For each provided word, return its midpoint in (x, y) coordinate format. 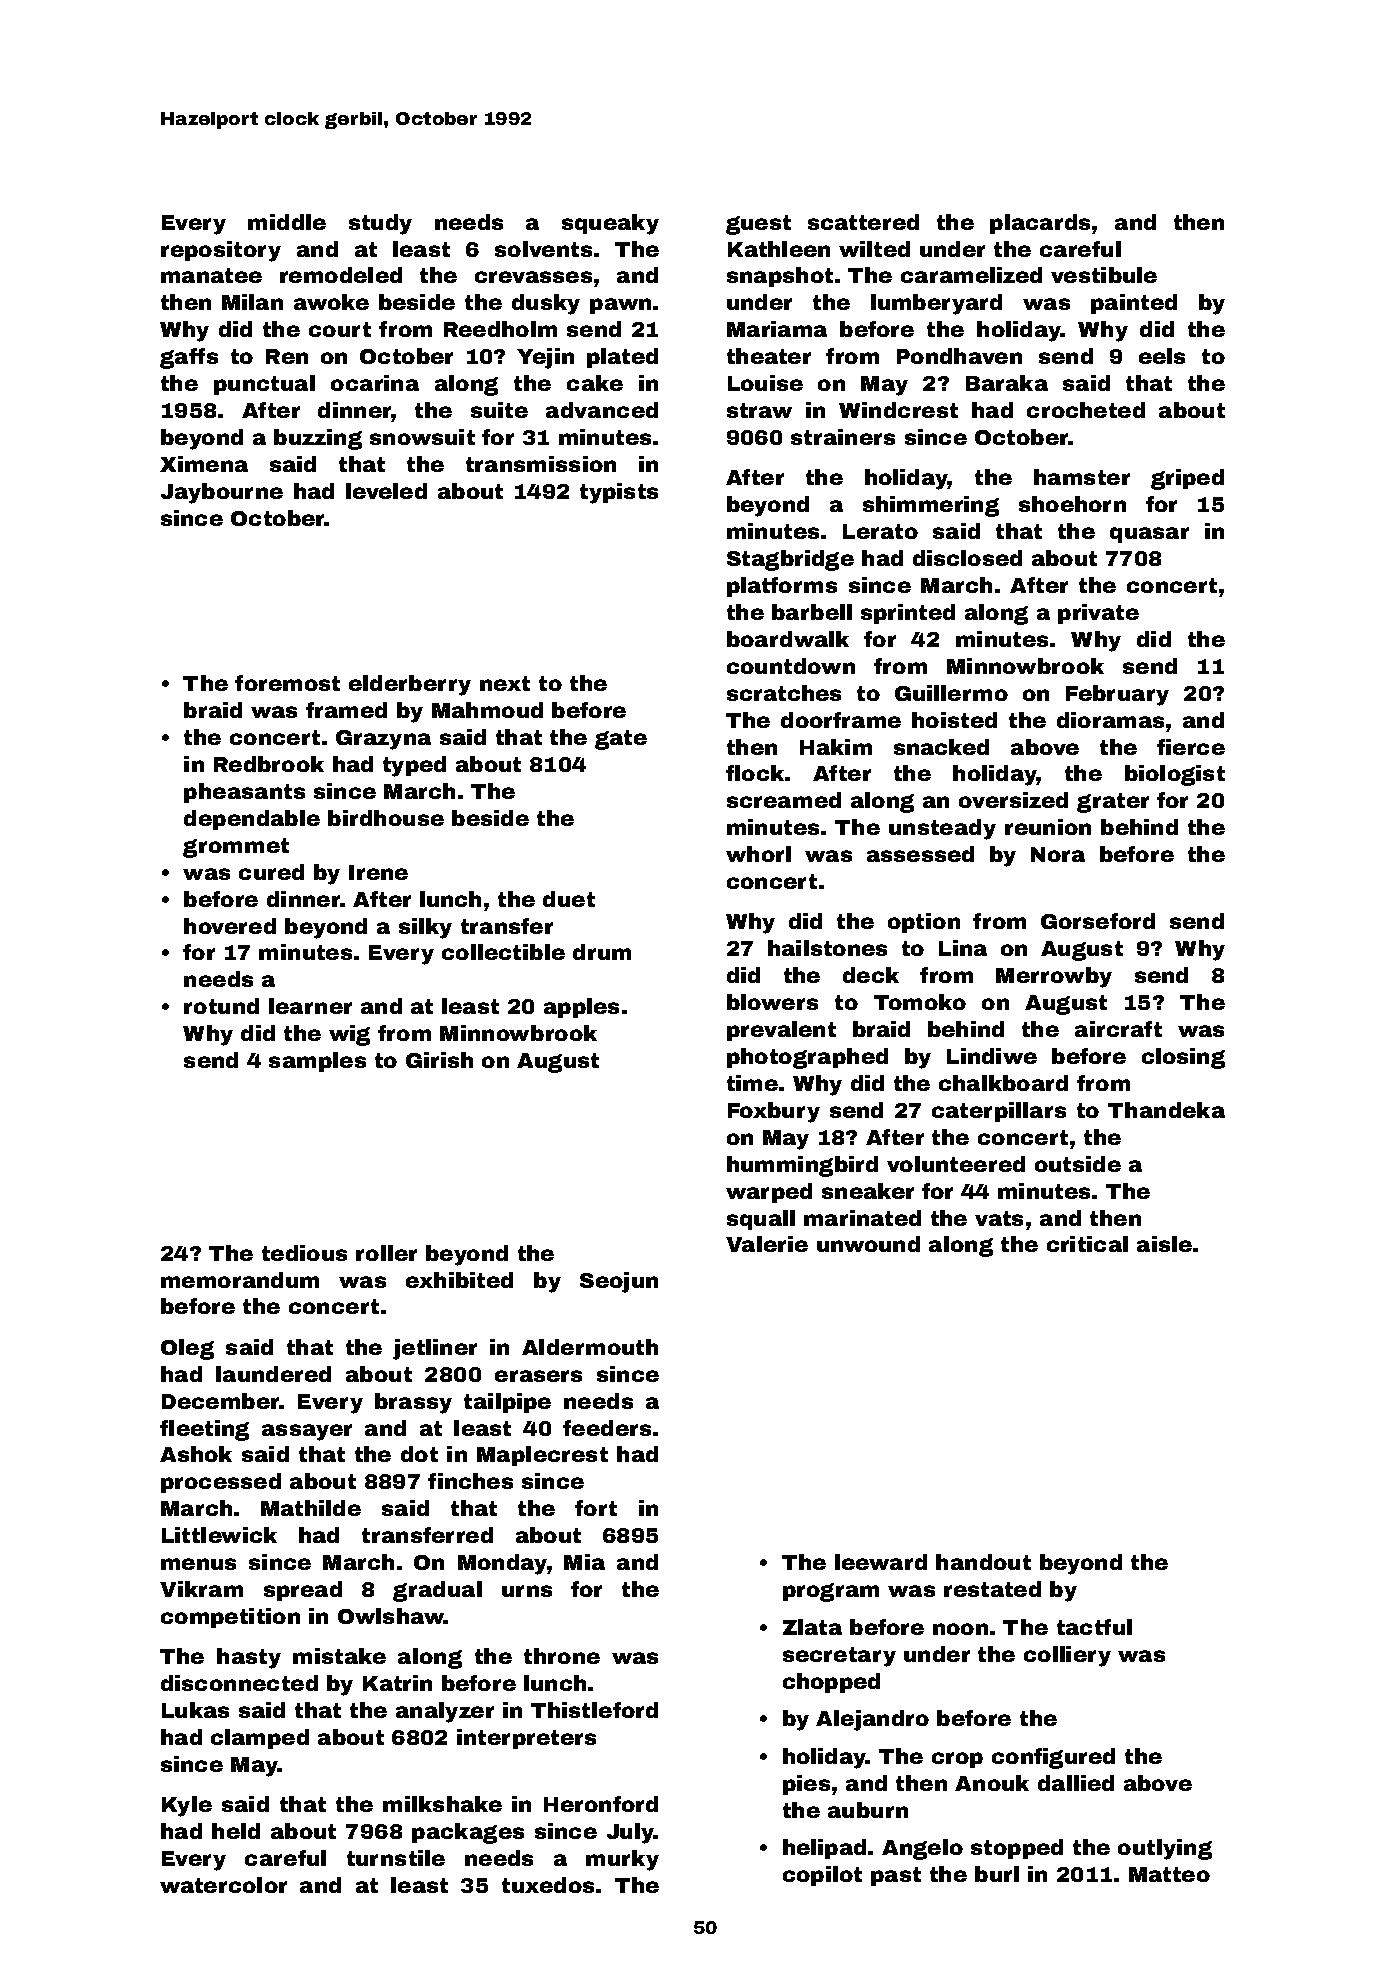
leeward (881, 1562)
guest (758, 225)
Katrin (397, 1683)
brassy (413, 1403)
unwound (868, 1244)
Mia (584, 1562)
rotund (221, 1006)
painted (1134, 304)
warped (769, 1193)
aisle (1164, 1244)
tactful (1094, 1627)
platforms (782, 587)
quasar (1149, 535)
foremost (287, 683)
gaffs (189, 358)
